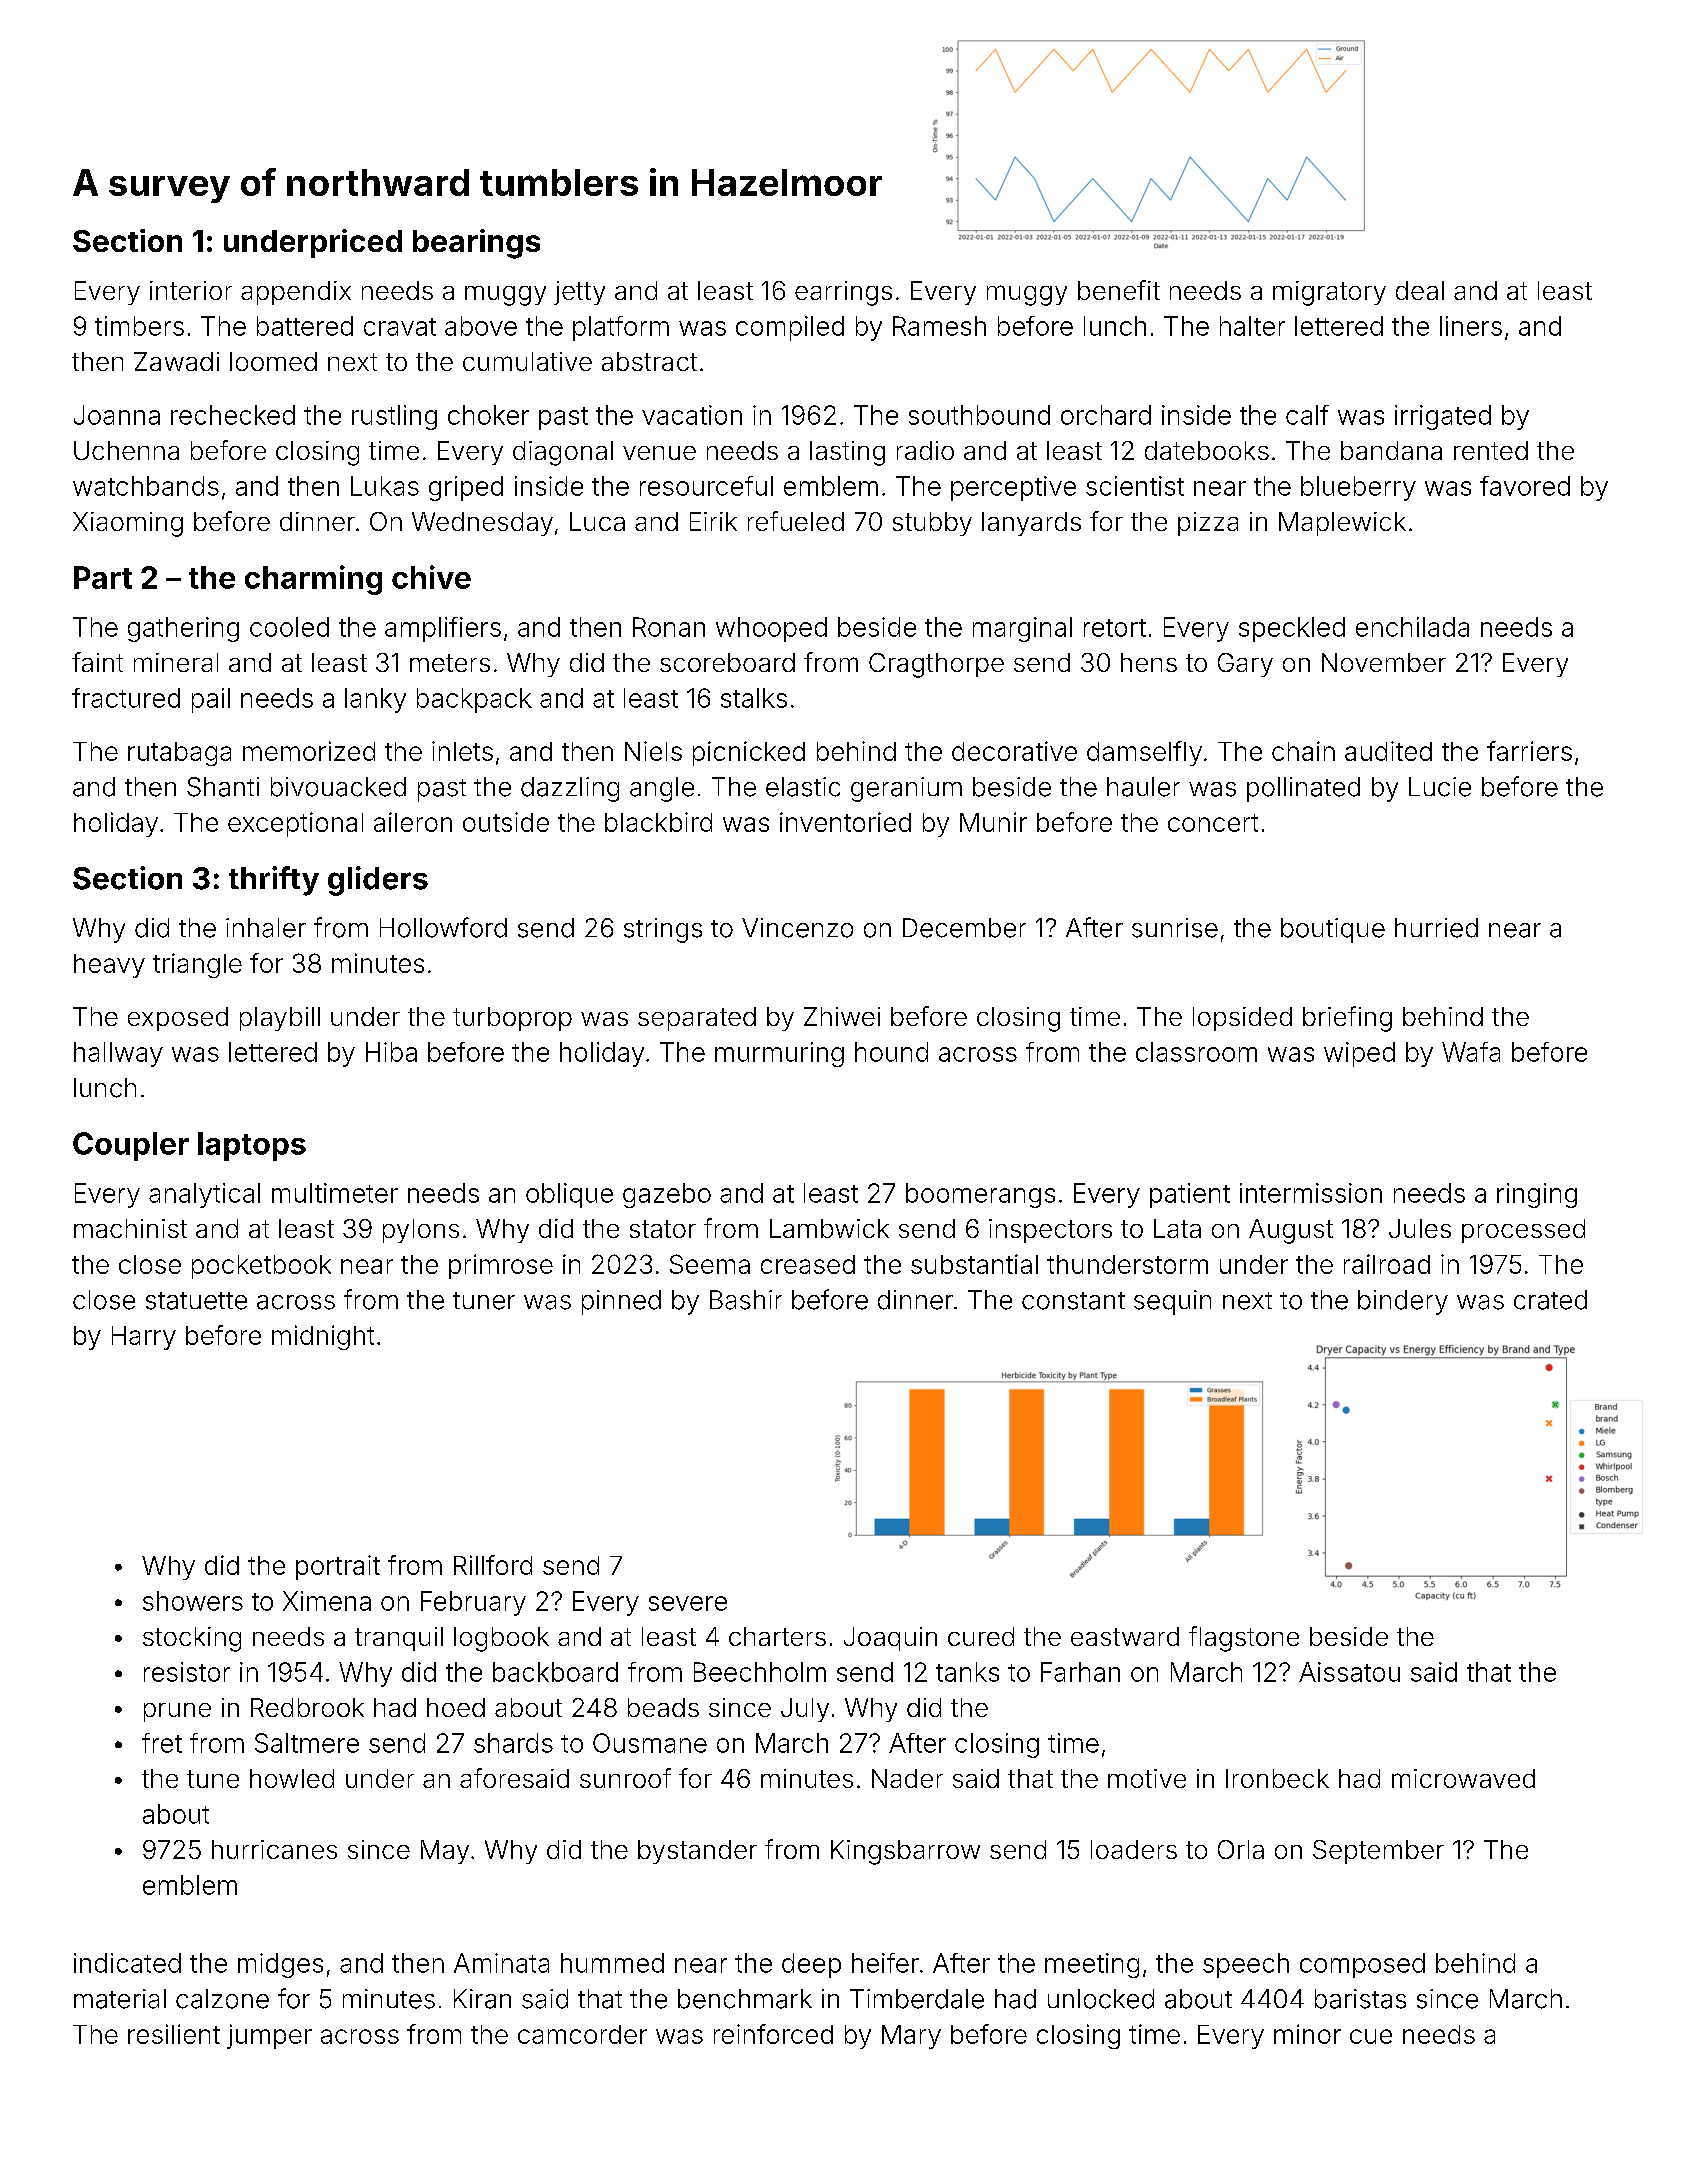 This image has width=1683, height=2178. I want to click on intermission, so click(1311, 1193).
